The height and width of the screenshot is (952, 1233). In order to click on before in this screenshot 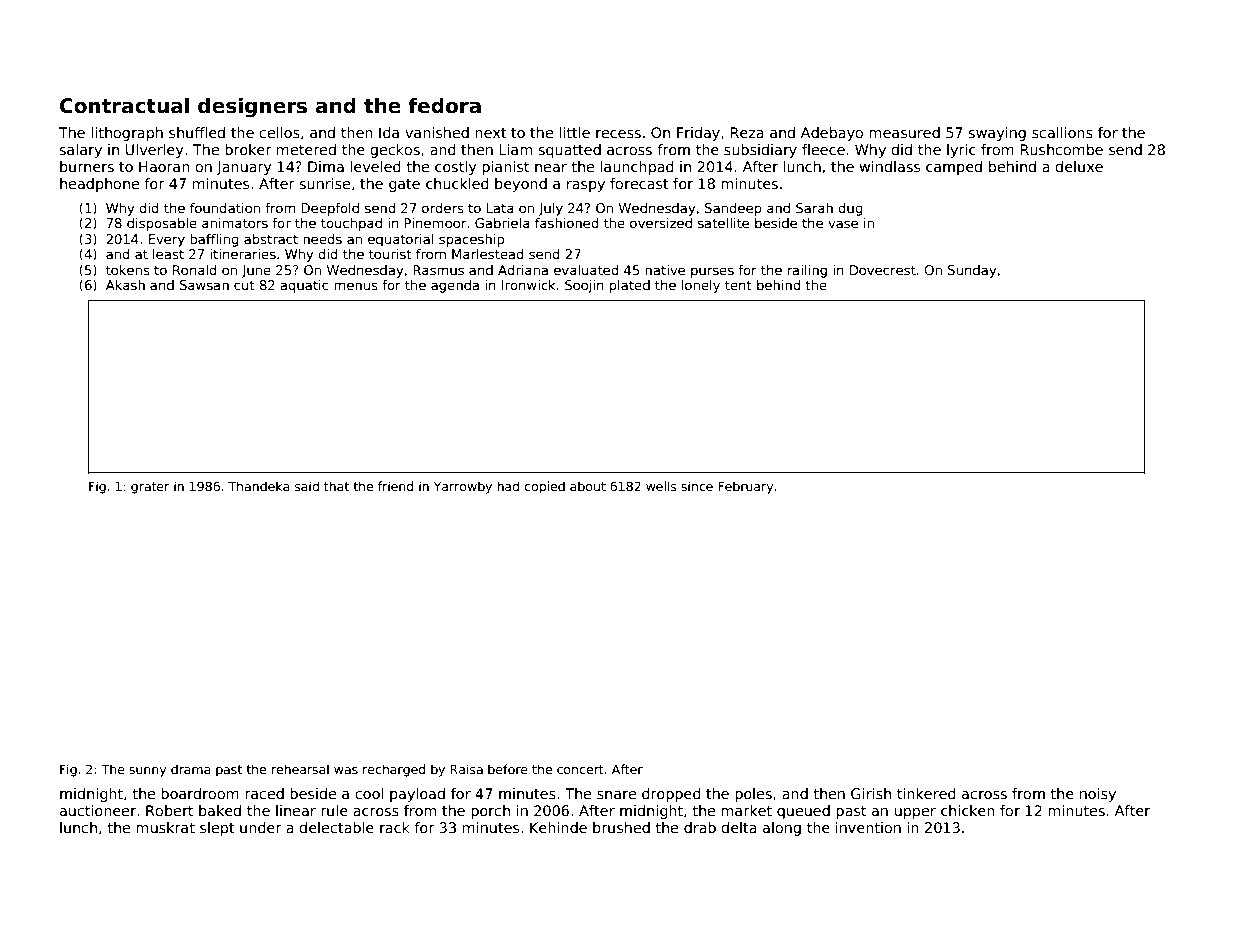, I will do `click(508, 769)`.
